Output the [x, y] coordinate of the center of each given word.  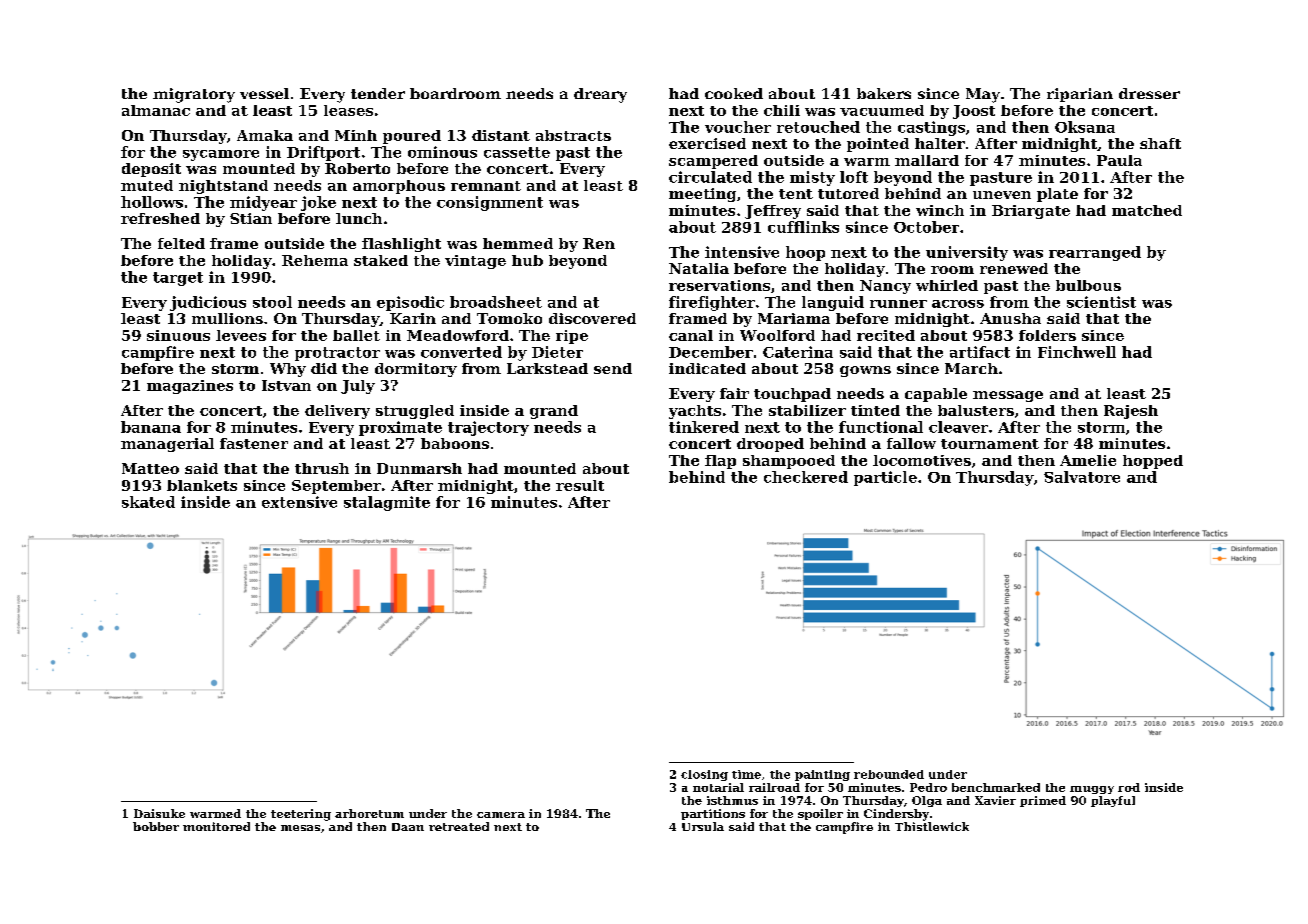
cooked [734, 93]
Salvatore [1082, 477]
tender [378, 93]
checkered [806, 477]
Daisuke [159, 813]
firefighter [712, 303]
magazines [190, 387]
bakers [884, 93]
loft [854, 177]
